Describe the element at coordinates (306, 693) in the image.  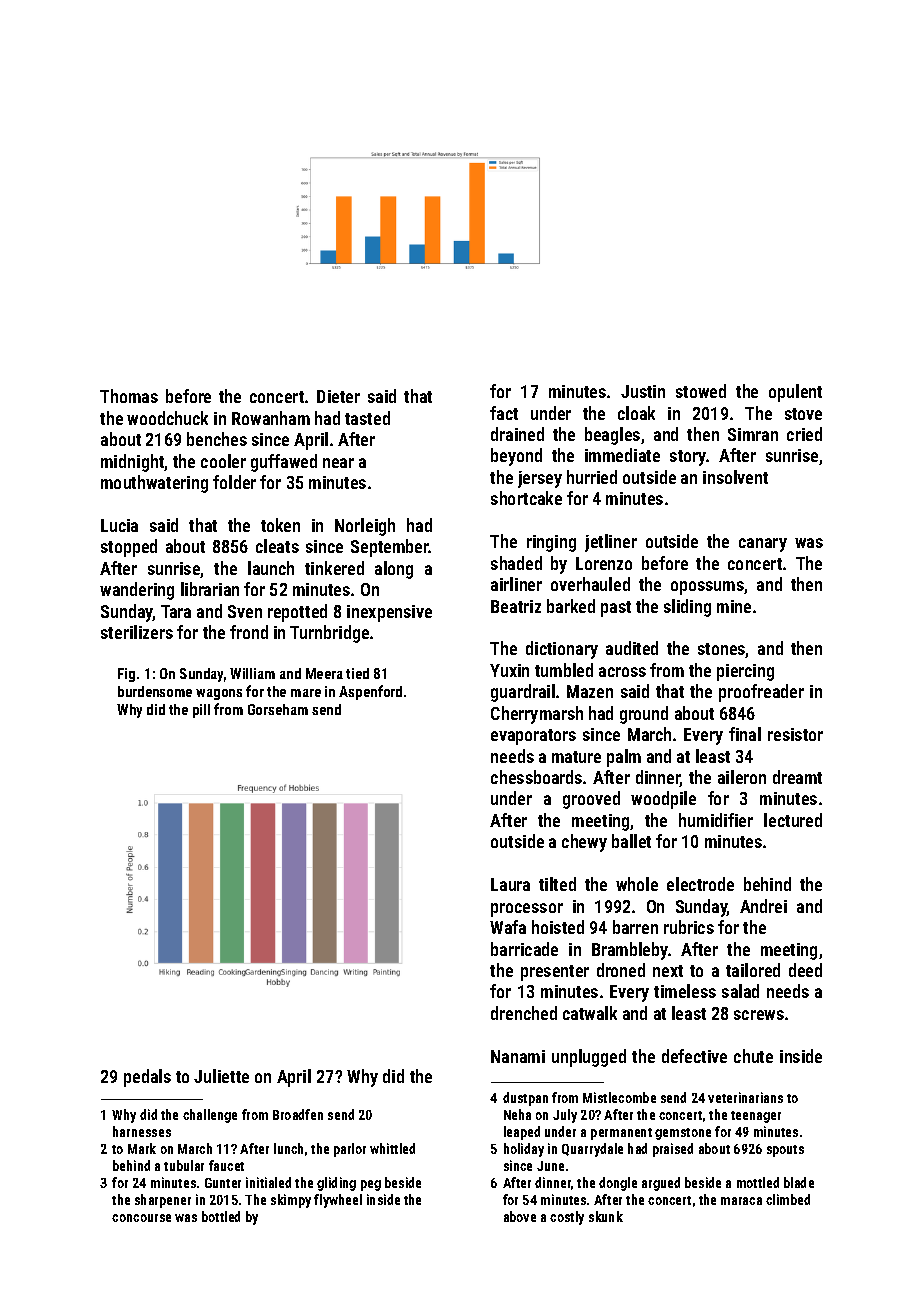
I see `mare` at that location.
